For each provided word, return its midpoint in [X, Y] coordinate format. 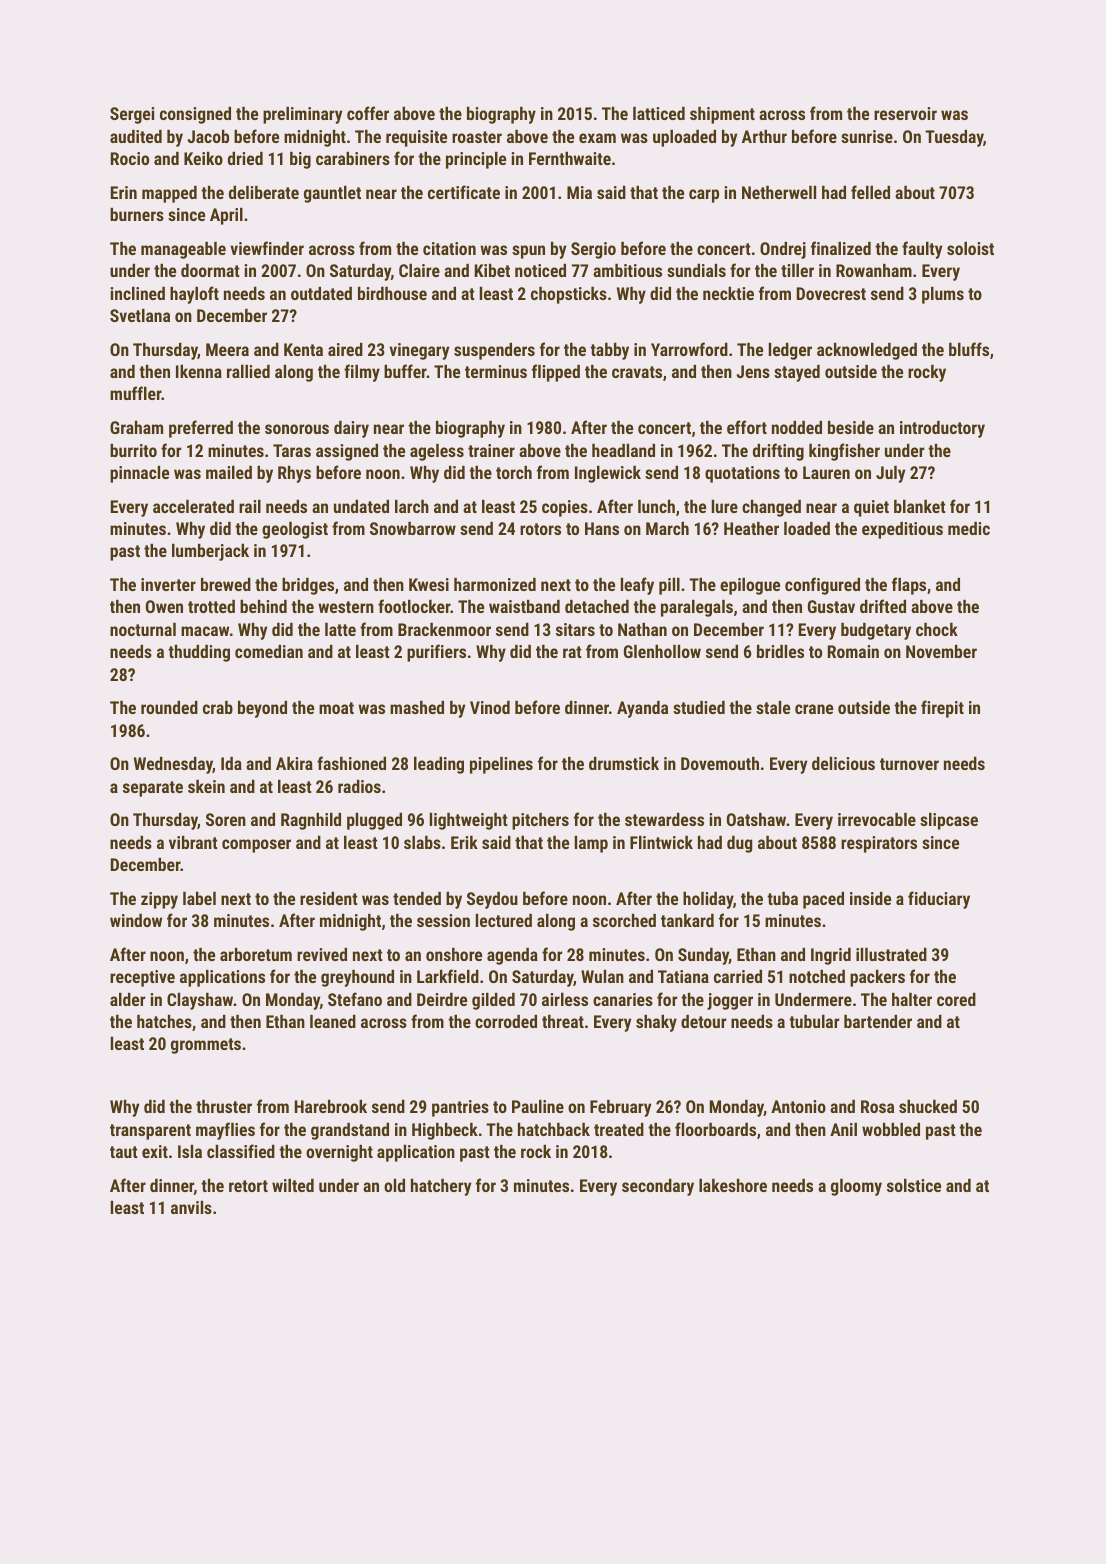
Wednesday [173, 765]
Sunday [703, 956]
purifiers [436, 653]
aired [345, 349]
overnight [339, 1153]
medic [969, 528]
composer [256, 846]
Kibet [492, 270]
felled [870, 192]
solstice [914, 1185]
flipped [556, 373]
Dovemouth [720, 763]
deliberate [264, 192]
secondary [658, 1187]
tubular [814, 1021]
